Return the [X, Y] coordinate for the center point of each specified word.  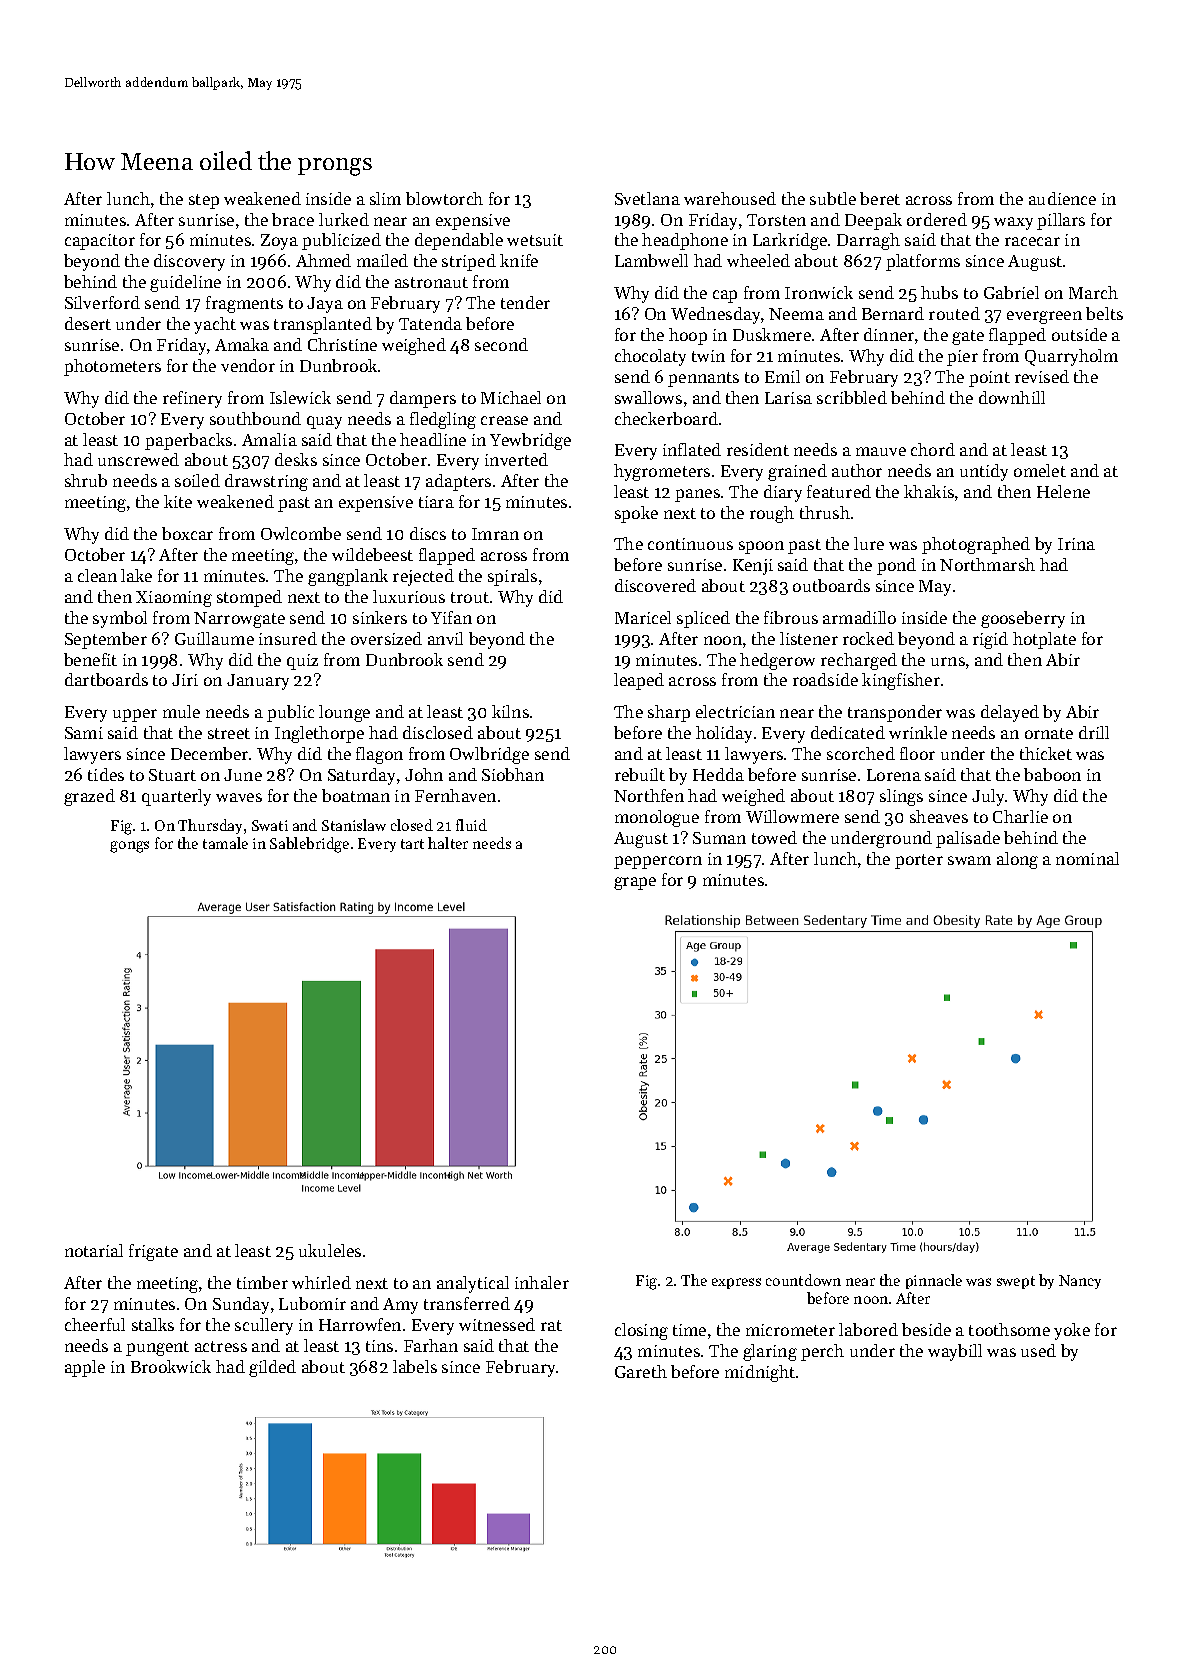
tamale [225, 843]
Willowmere [792, 816]
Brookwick [171, 1366]
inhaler [542, 1282]
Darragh [868, 241]
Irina [1076, 544]
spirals [512, 577]
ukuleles [330, 1250]
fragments [244, 304]
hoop [688, 336]
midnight [760, 1373]
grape [635, 883]
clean [97, 575]
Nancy [1080, 1282]
